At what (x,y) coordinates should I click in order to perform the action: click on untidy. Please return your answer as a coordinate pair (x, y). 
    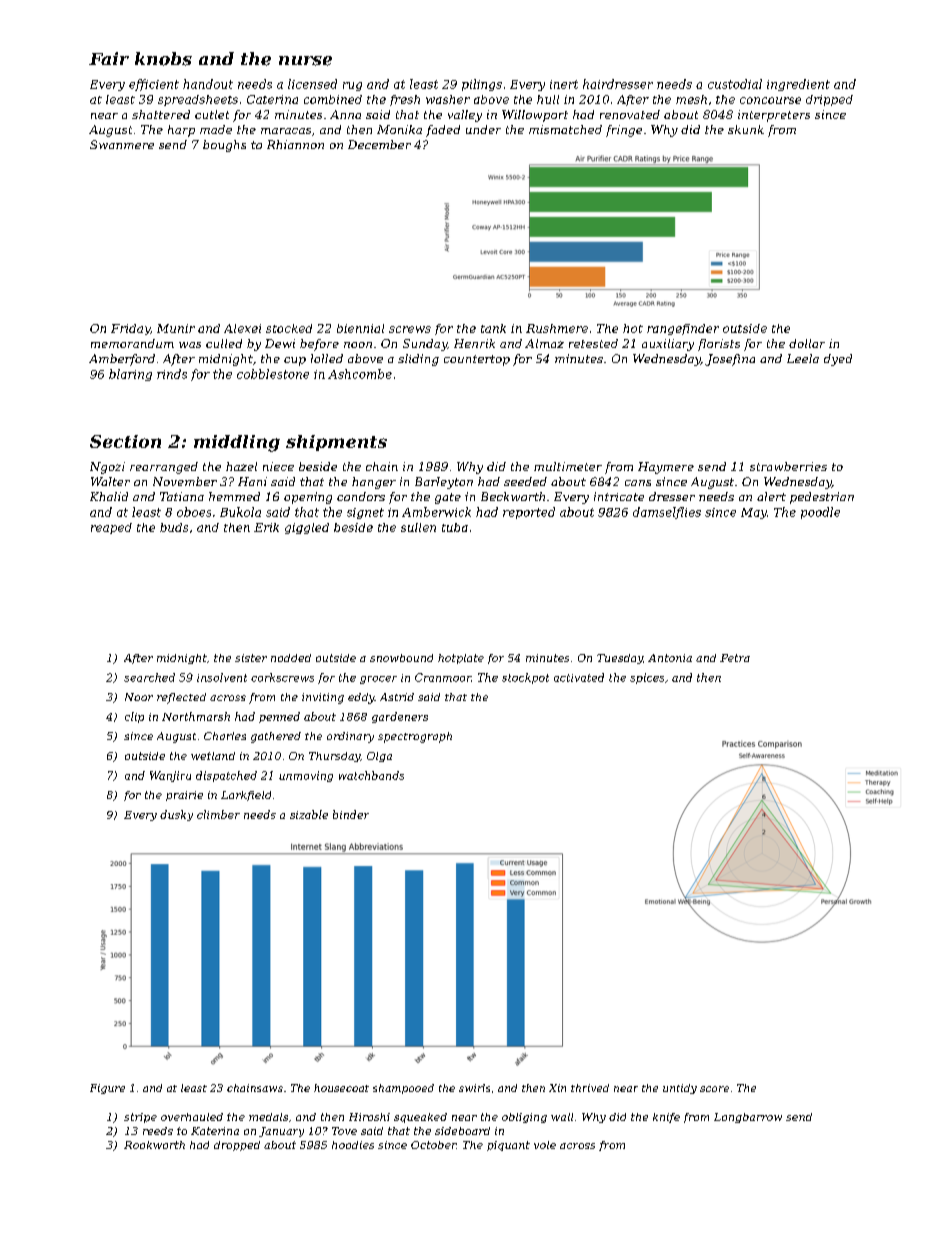
    Looking at the image, I should click on (680, 1089).
